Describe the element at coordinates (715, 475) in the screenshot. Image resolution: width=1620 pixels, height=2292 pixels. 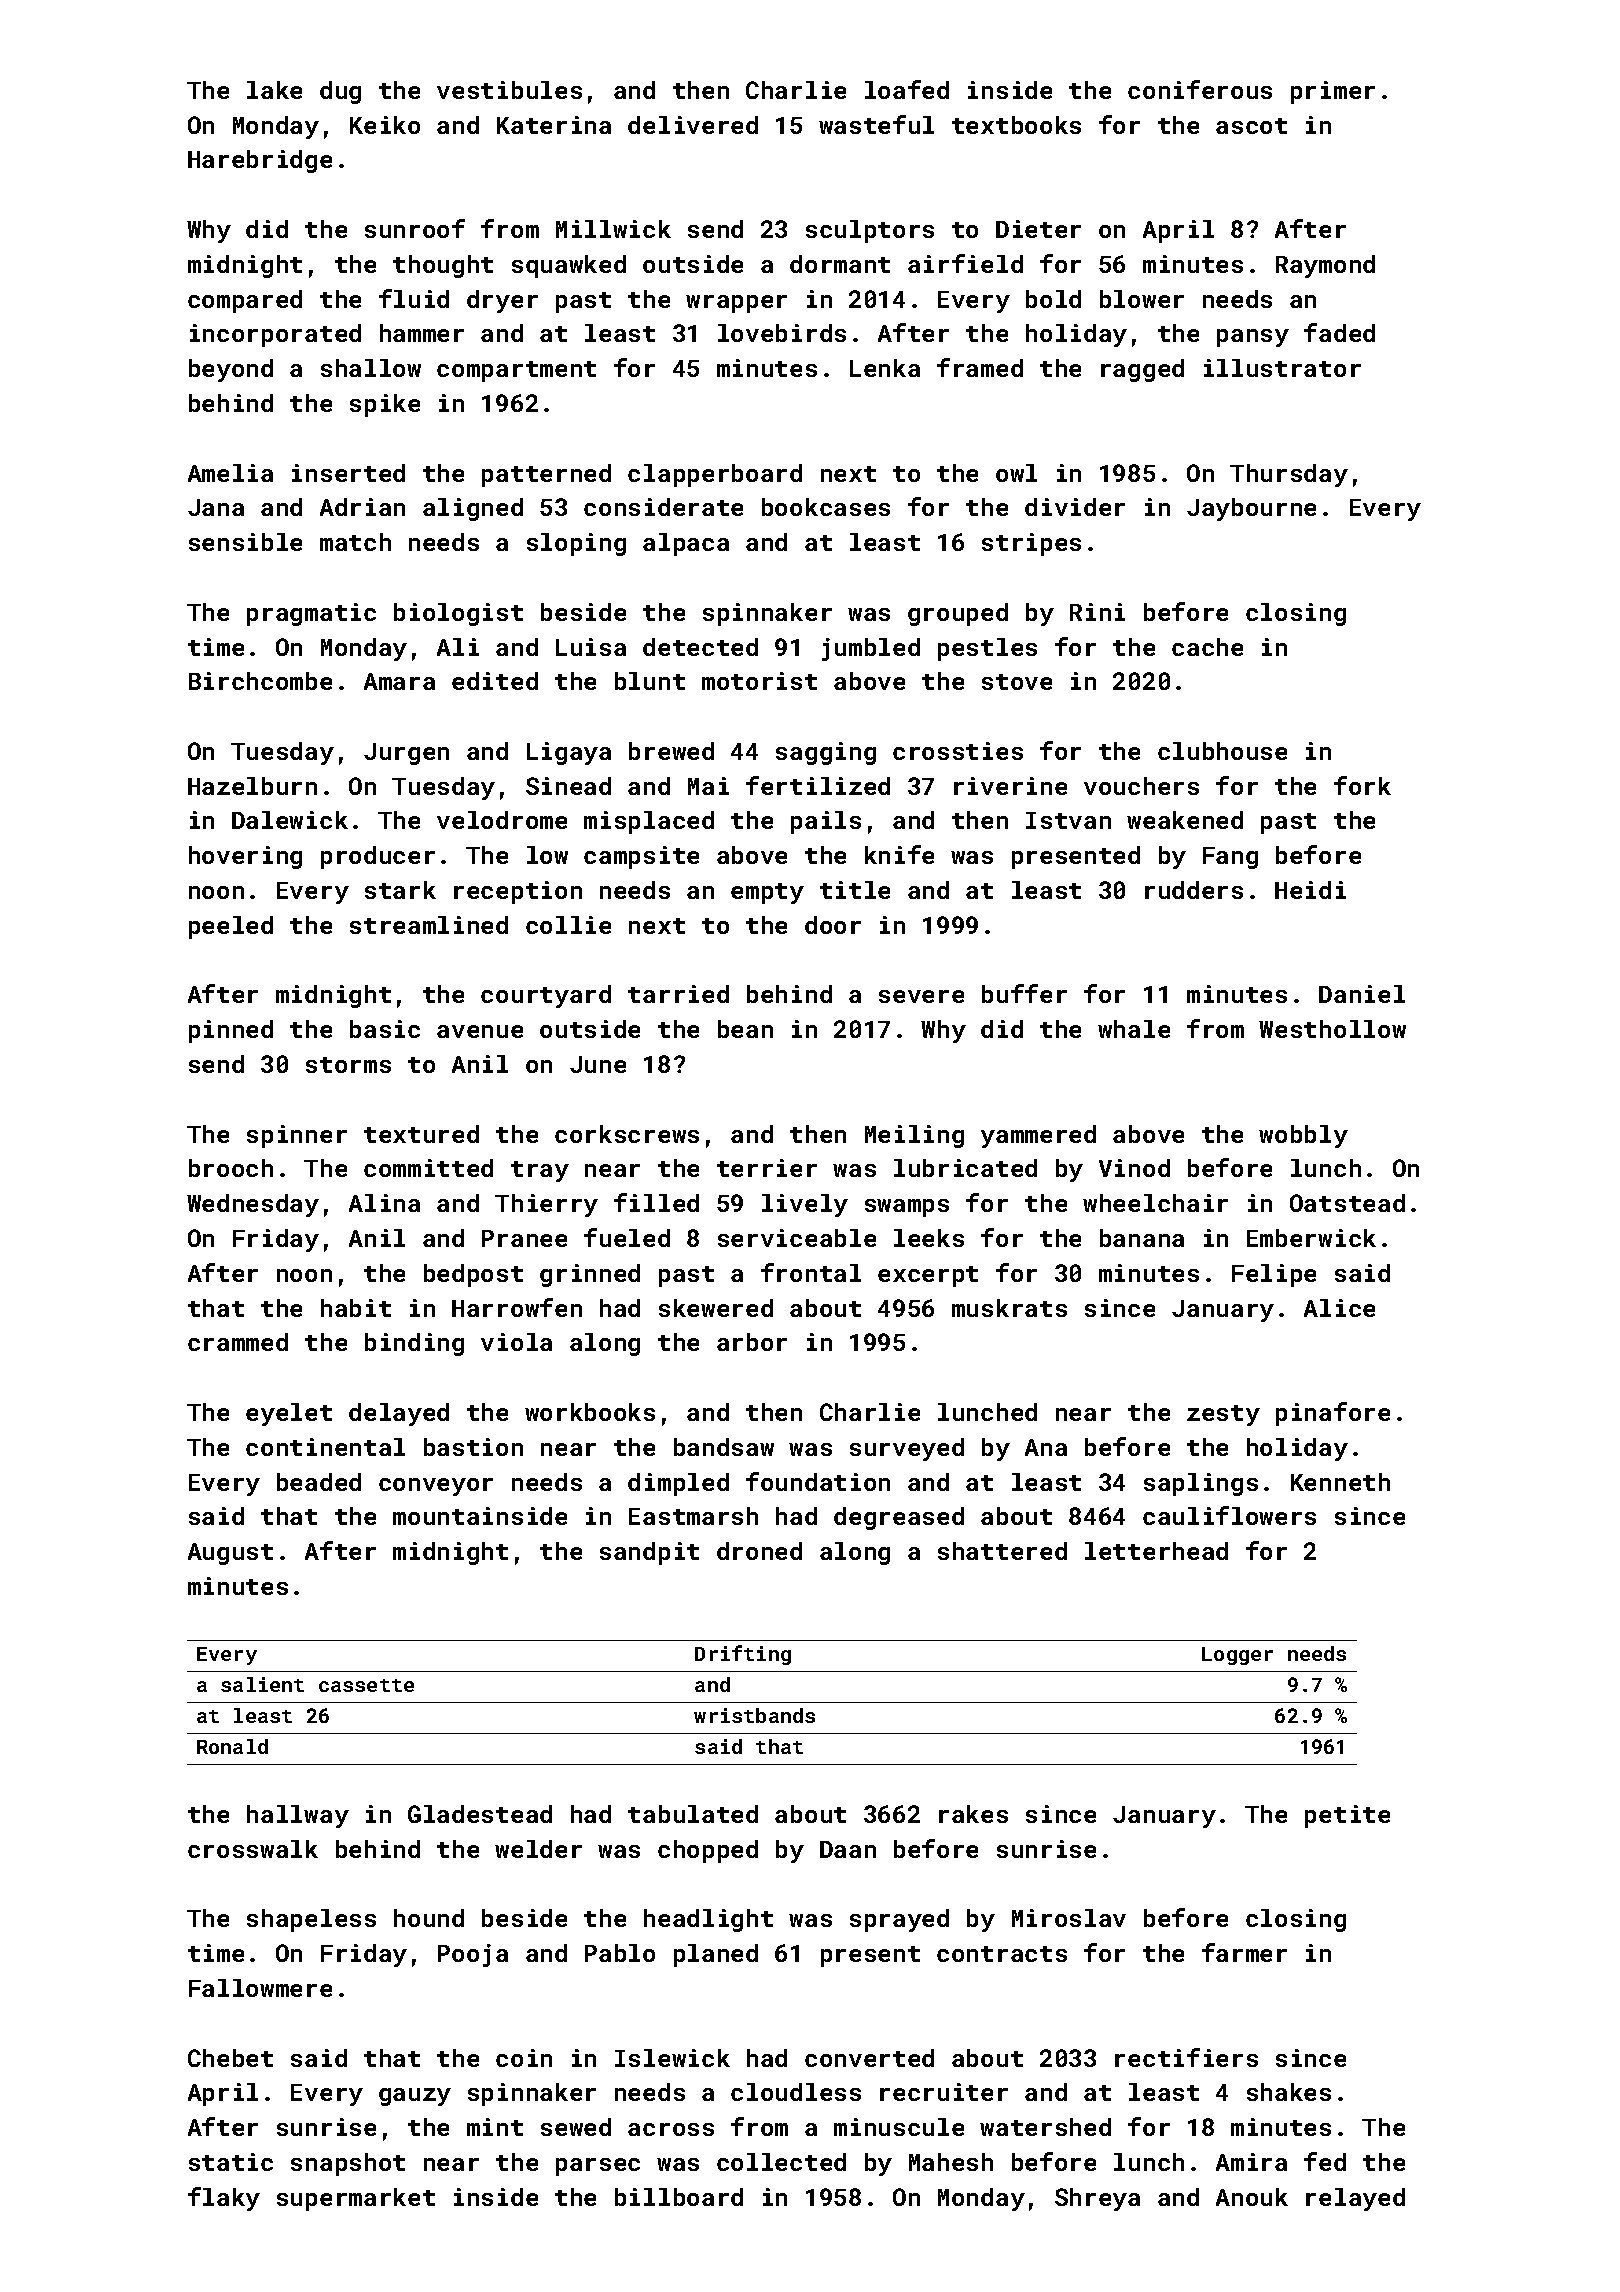
I see `clapperboard` at that location.
